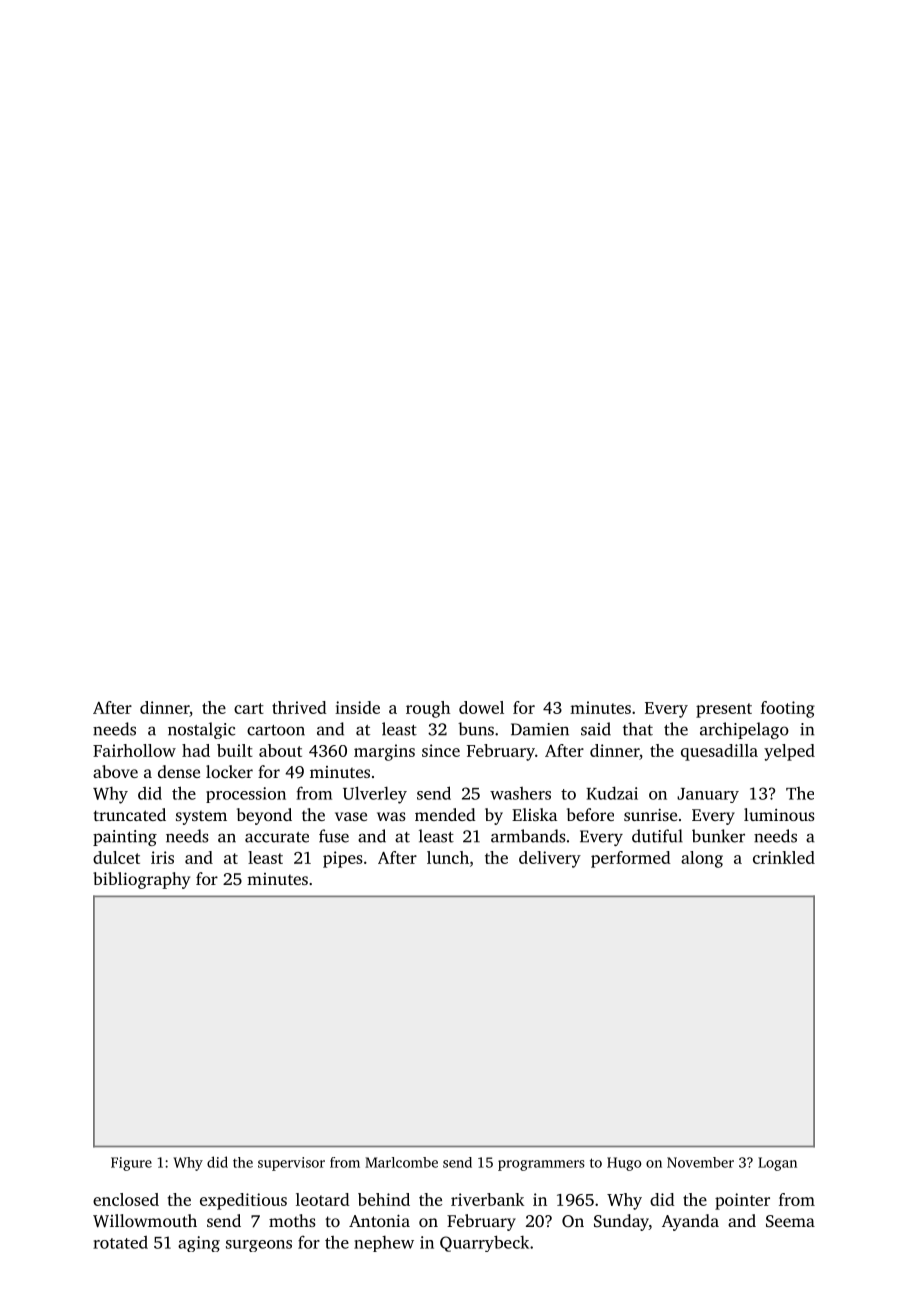 The height and width of the page is (1316, 908). I want to click on enclosed, so click(126, 1199).
